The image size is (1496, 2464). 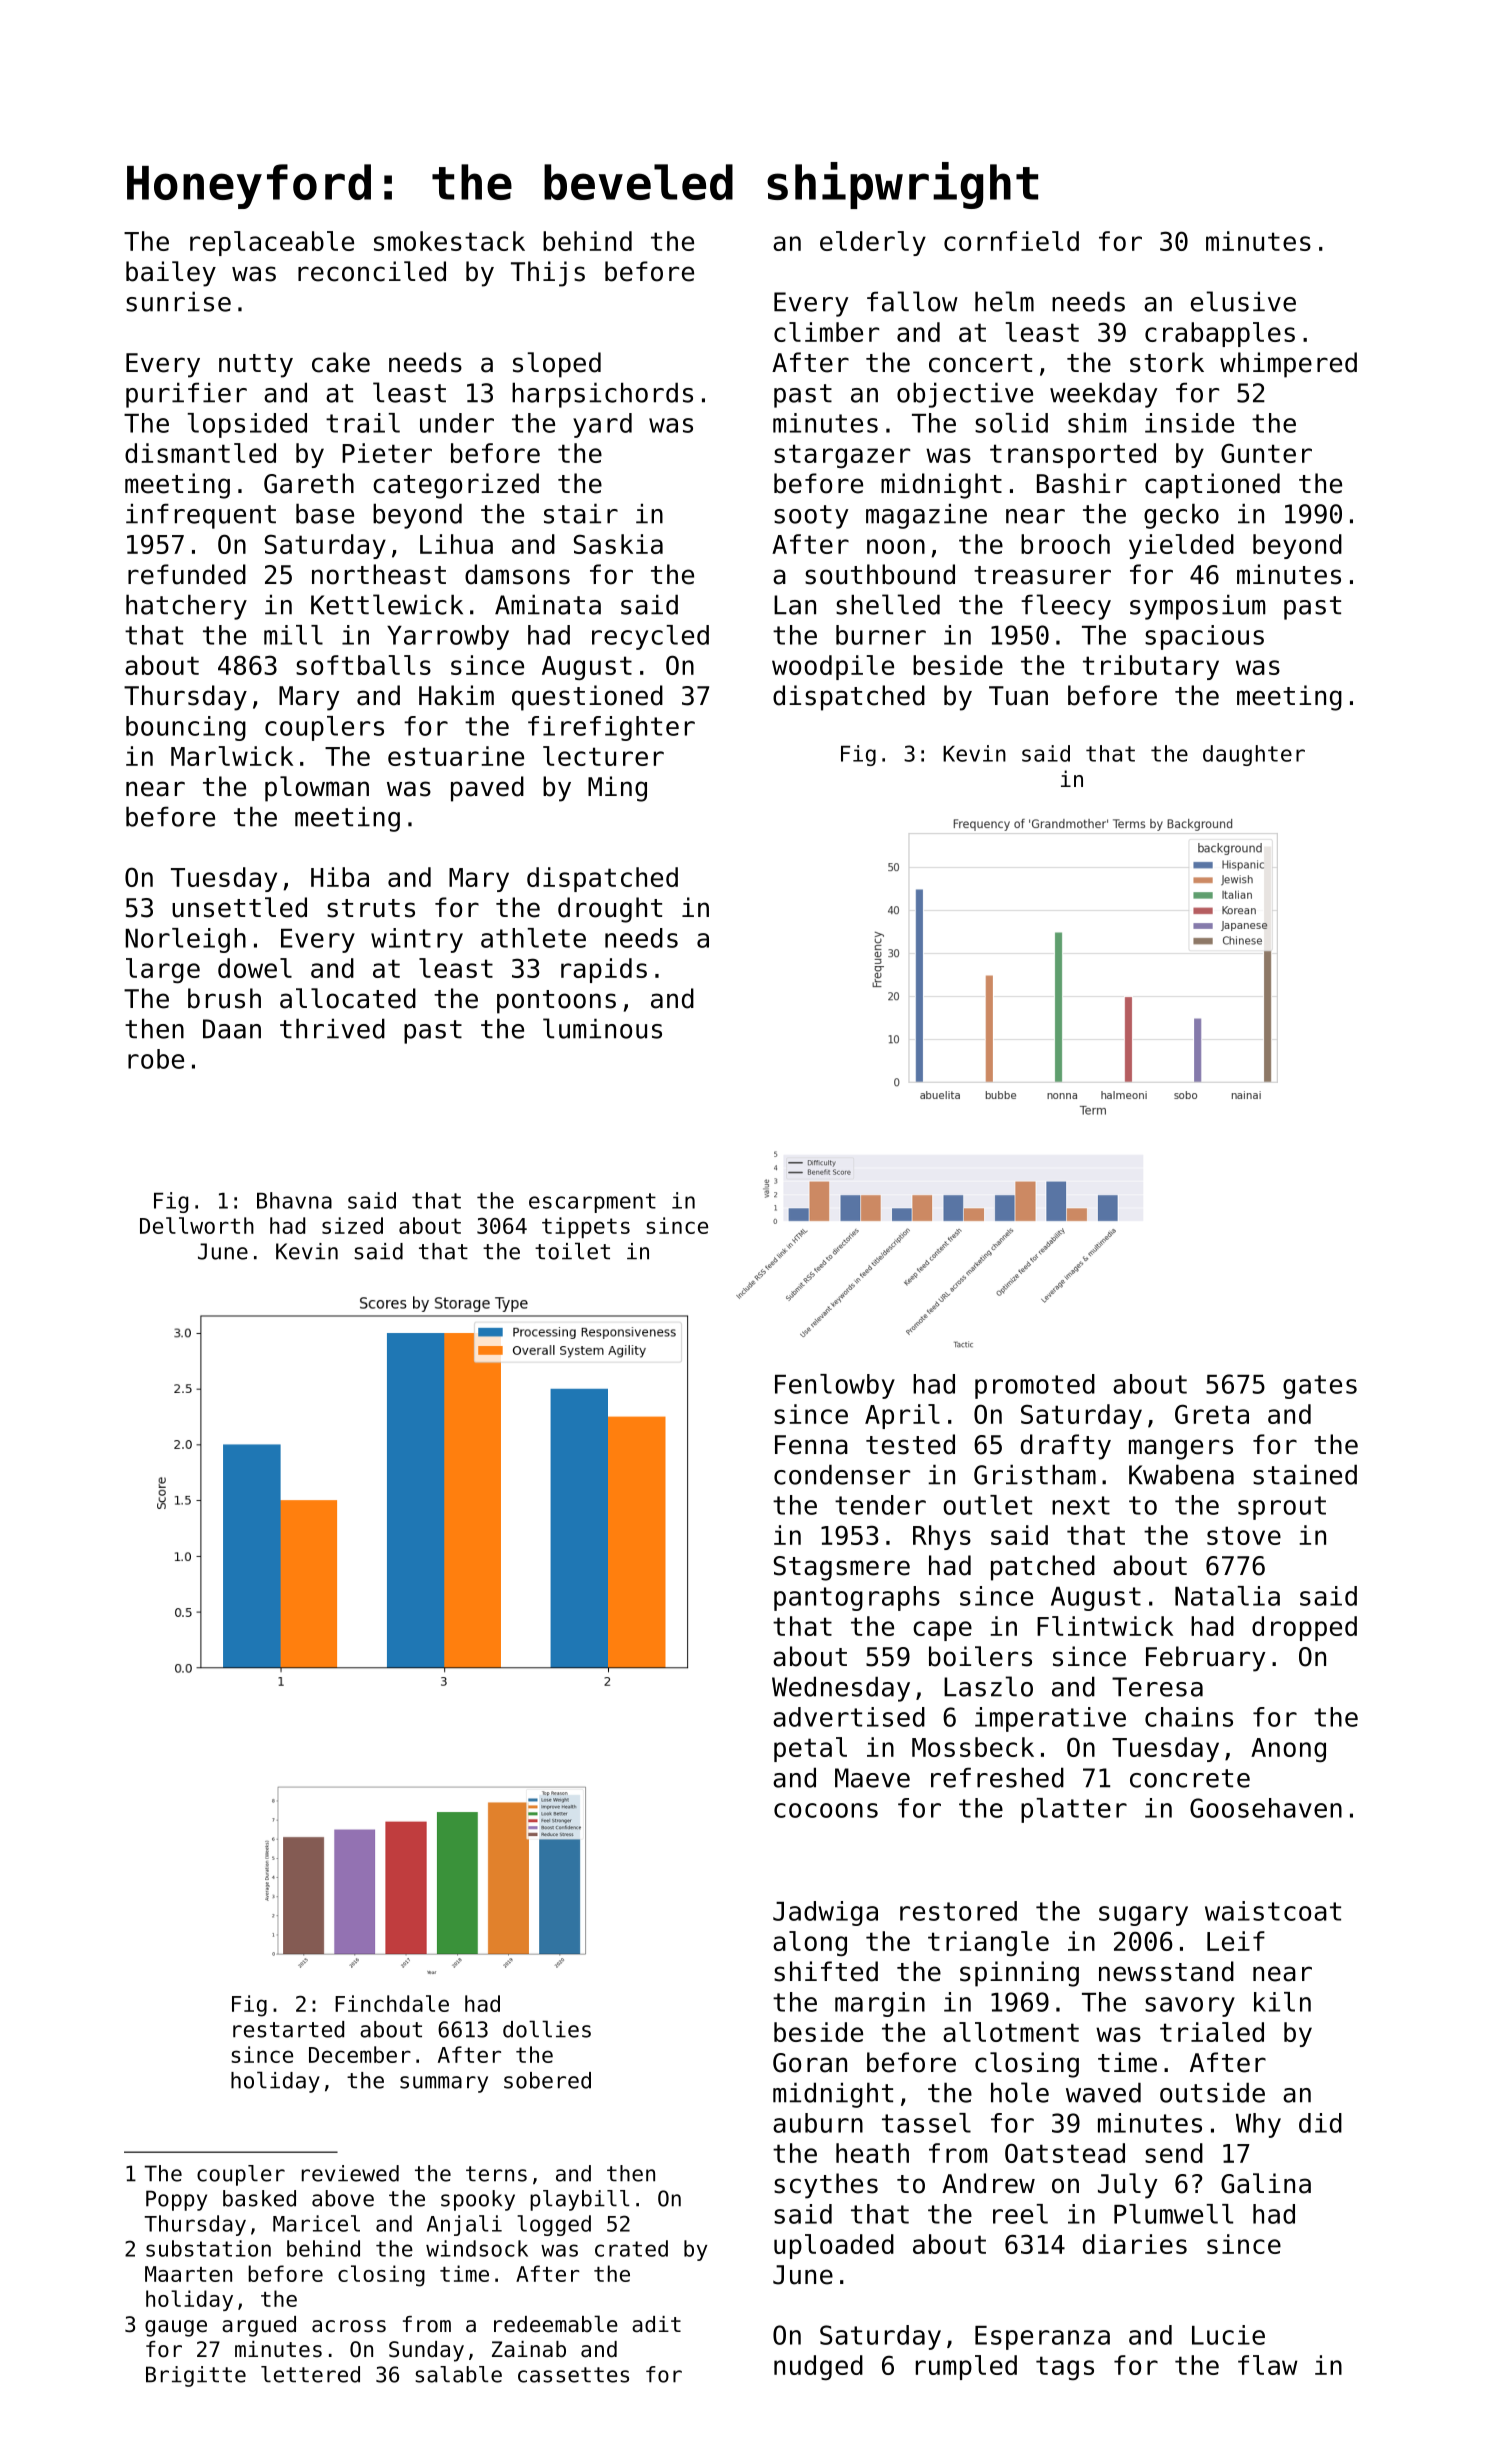 I want to click on daughter, so click(x=1254, y=755).
